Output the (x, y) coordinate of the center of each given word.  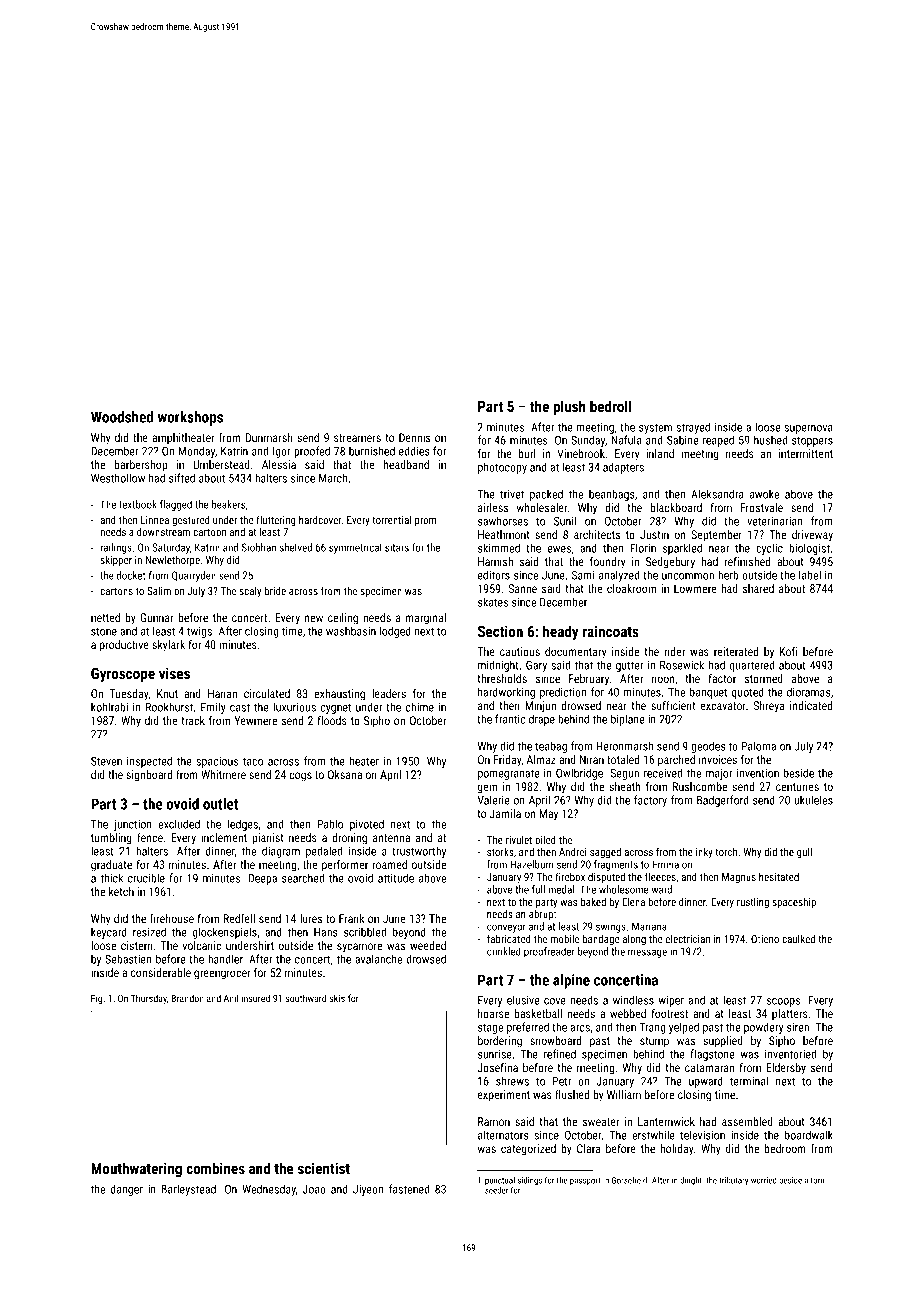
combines (215, 1168)
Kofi (788, 651)
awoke (764, 494)
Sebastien (128, 959)
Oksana (345, 774)
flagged (176, 505)
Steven (106, 761)
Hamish (495, 561)
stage (490, 1028)
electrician (687, 938)
